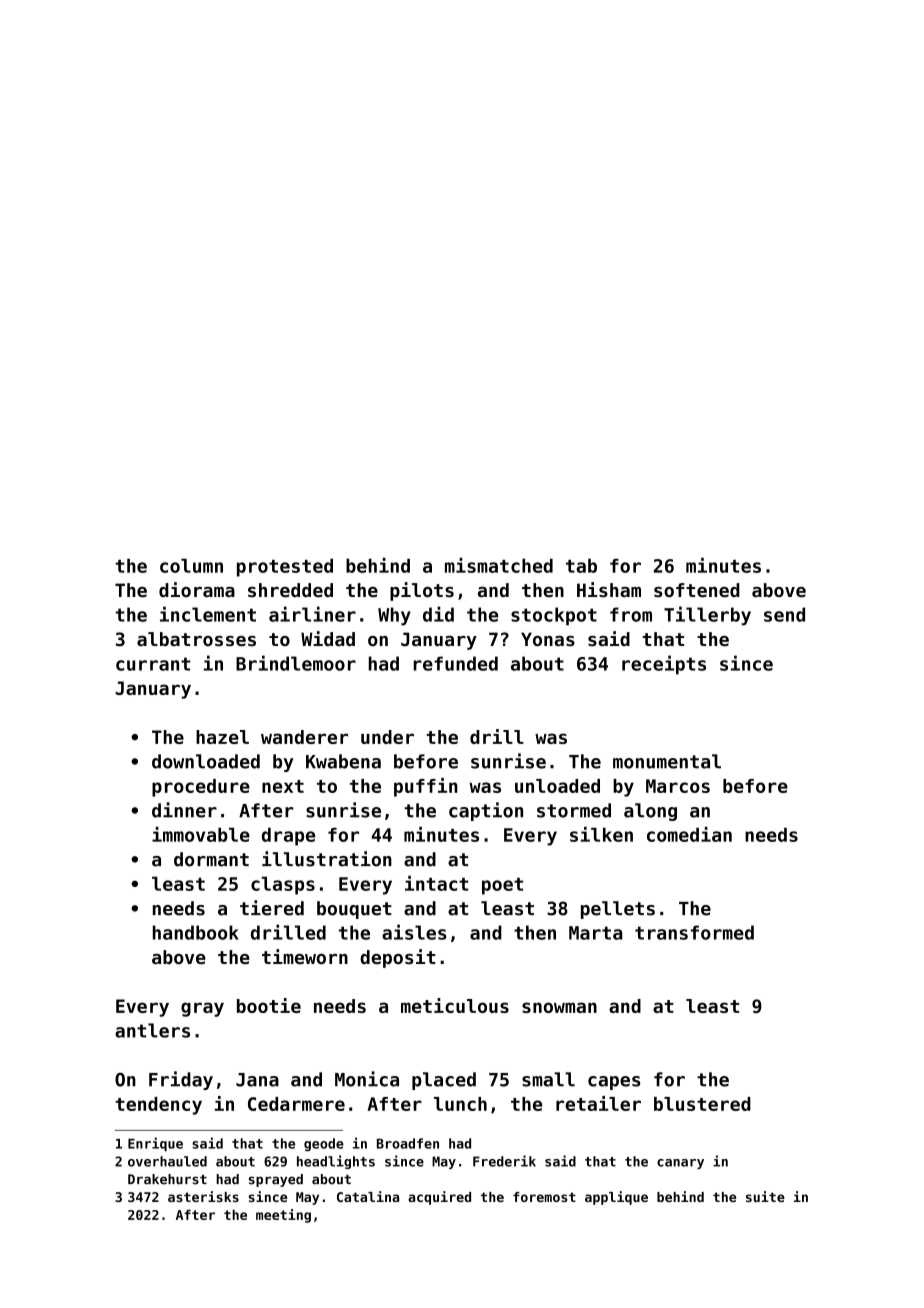 The width and height of the document is (924, 1308). What do you see at coordinates (664, 665) in the document?
I see `receipts` at bounding box center [664, 665].
